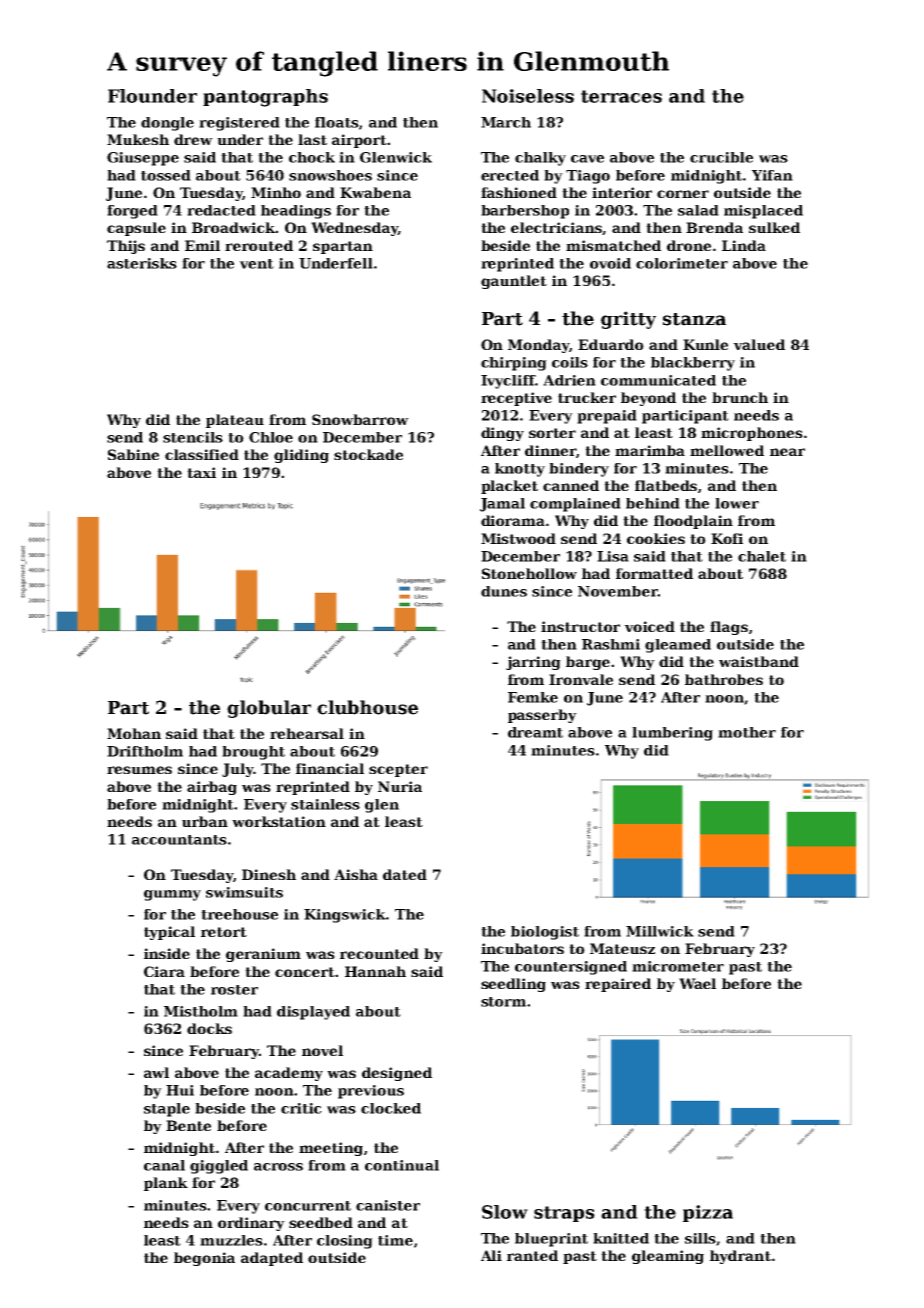  Describe the element at coordinates (650, 450) in the page. I see `marimba` at that location.
